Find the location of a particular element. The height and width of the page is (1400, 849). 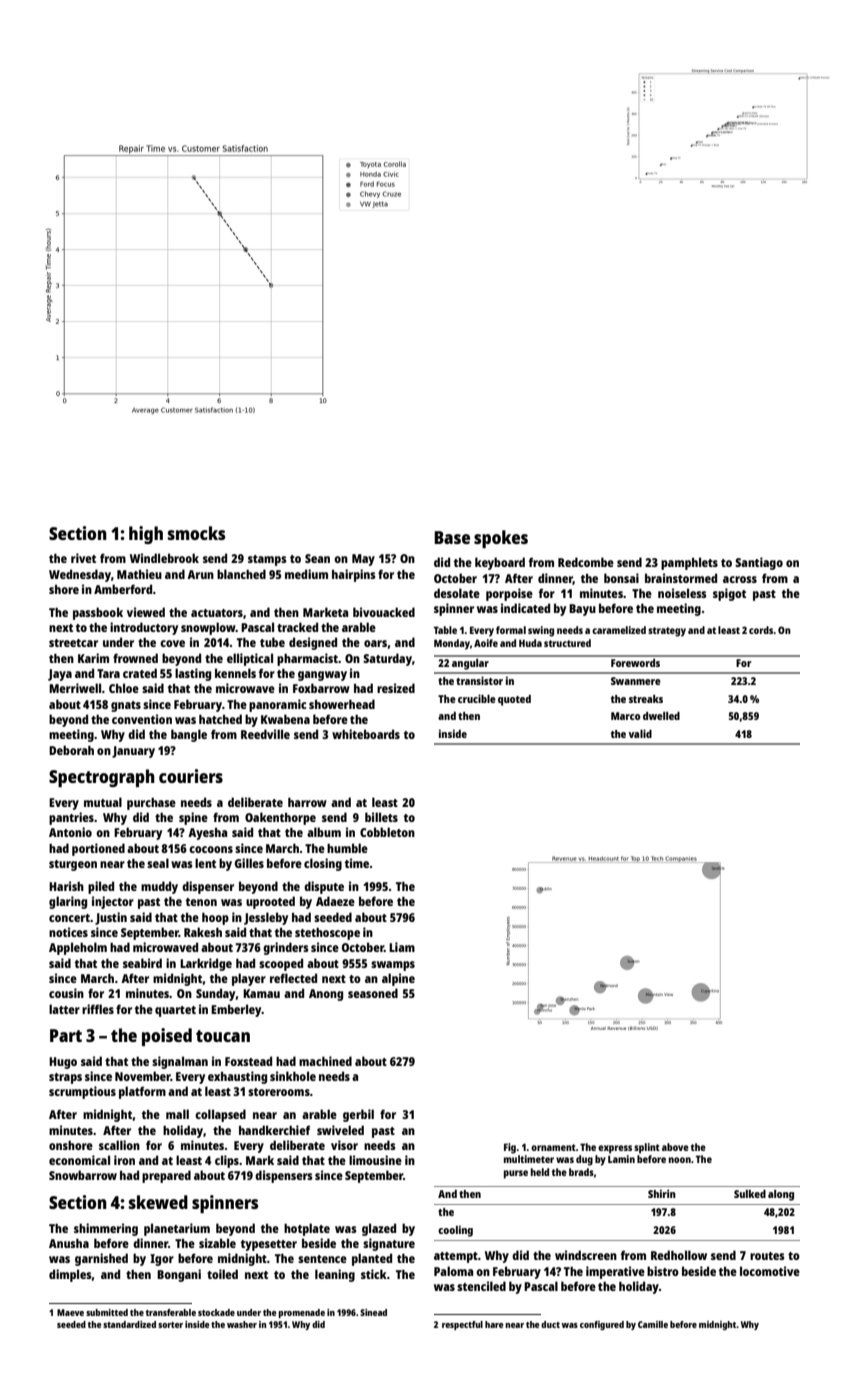

crucible is located at coordinates (477, 698).
